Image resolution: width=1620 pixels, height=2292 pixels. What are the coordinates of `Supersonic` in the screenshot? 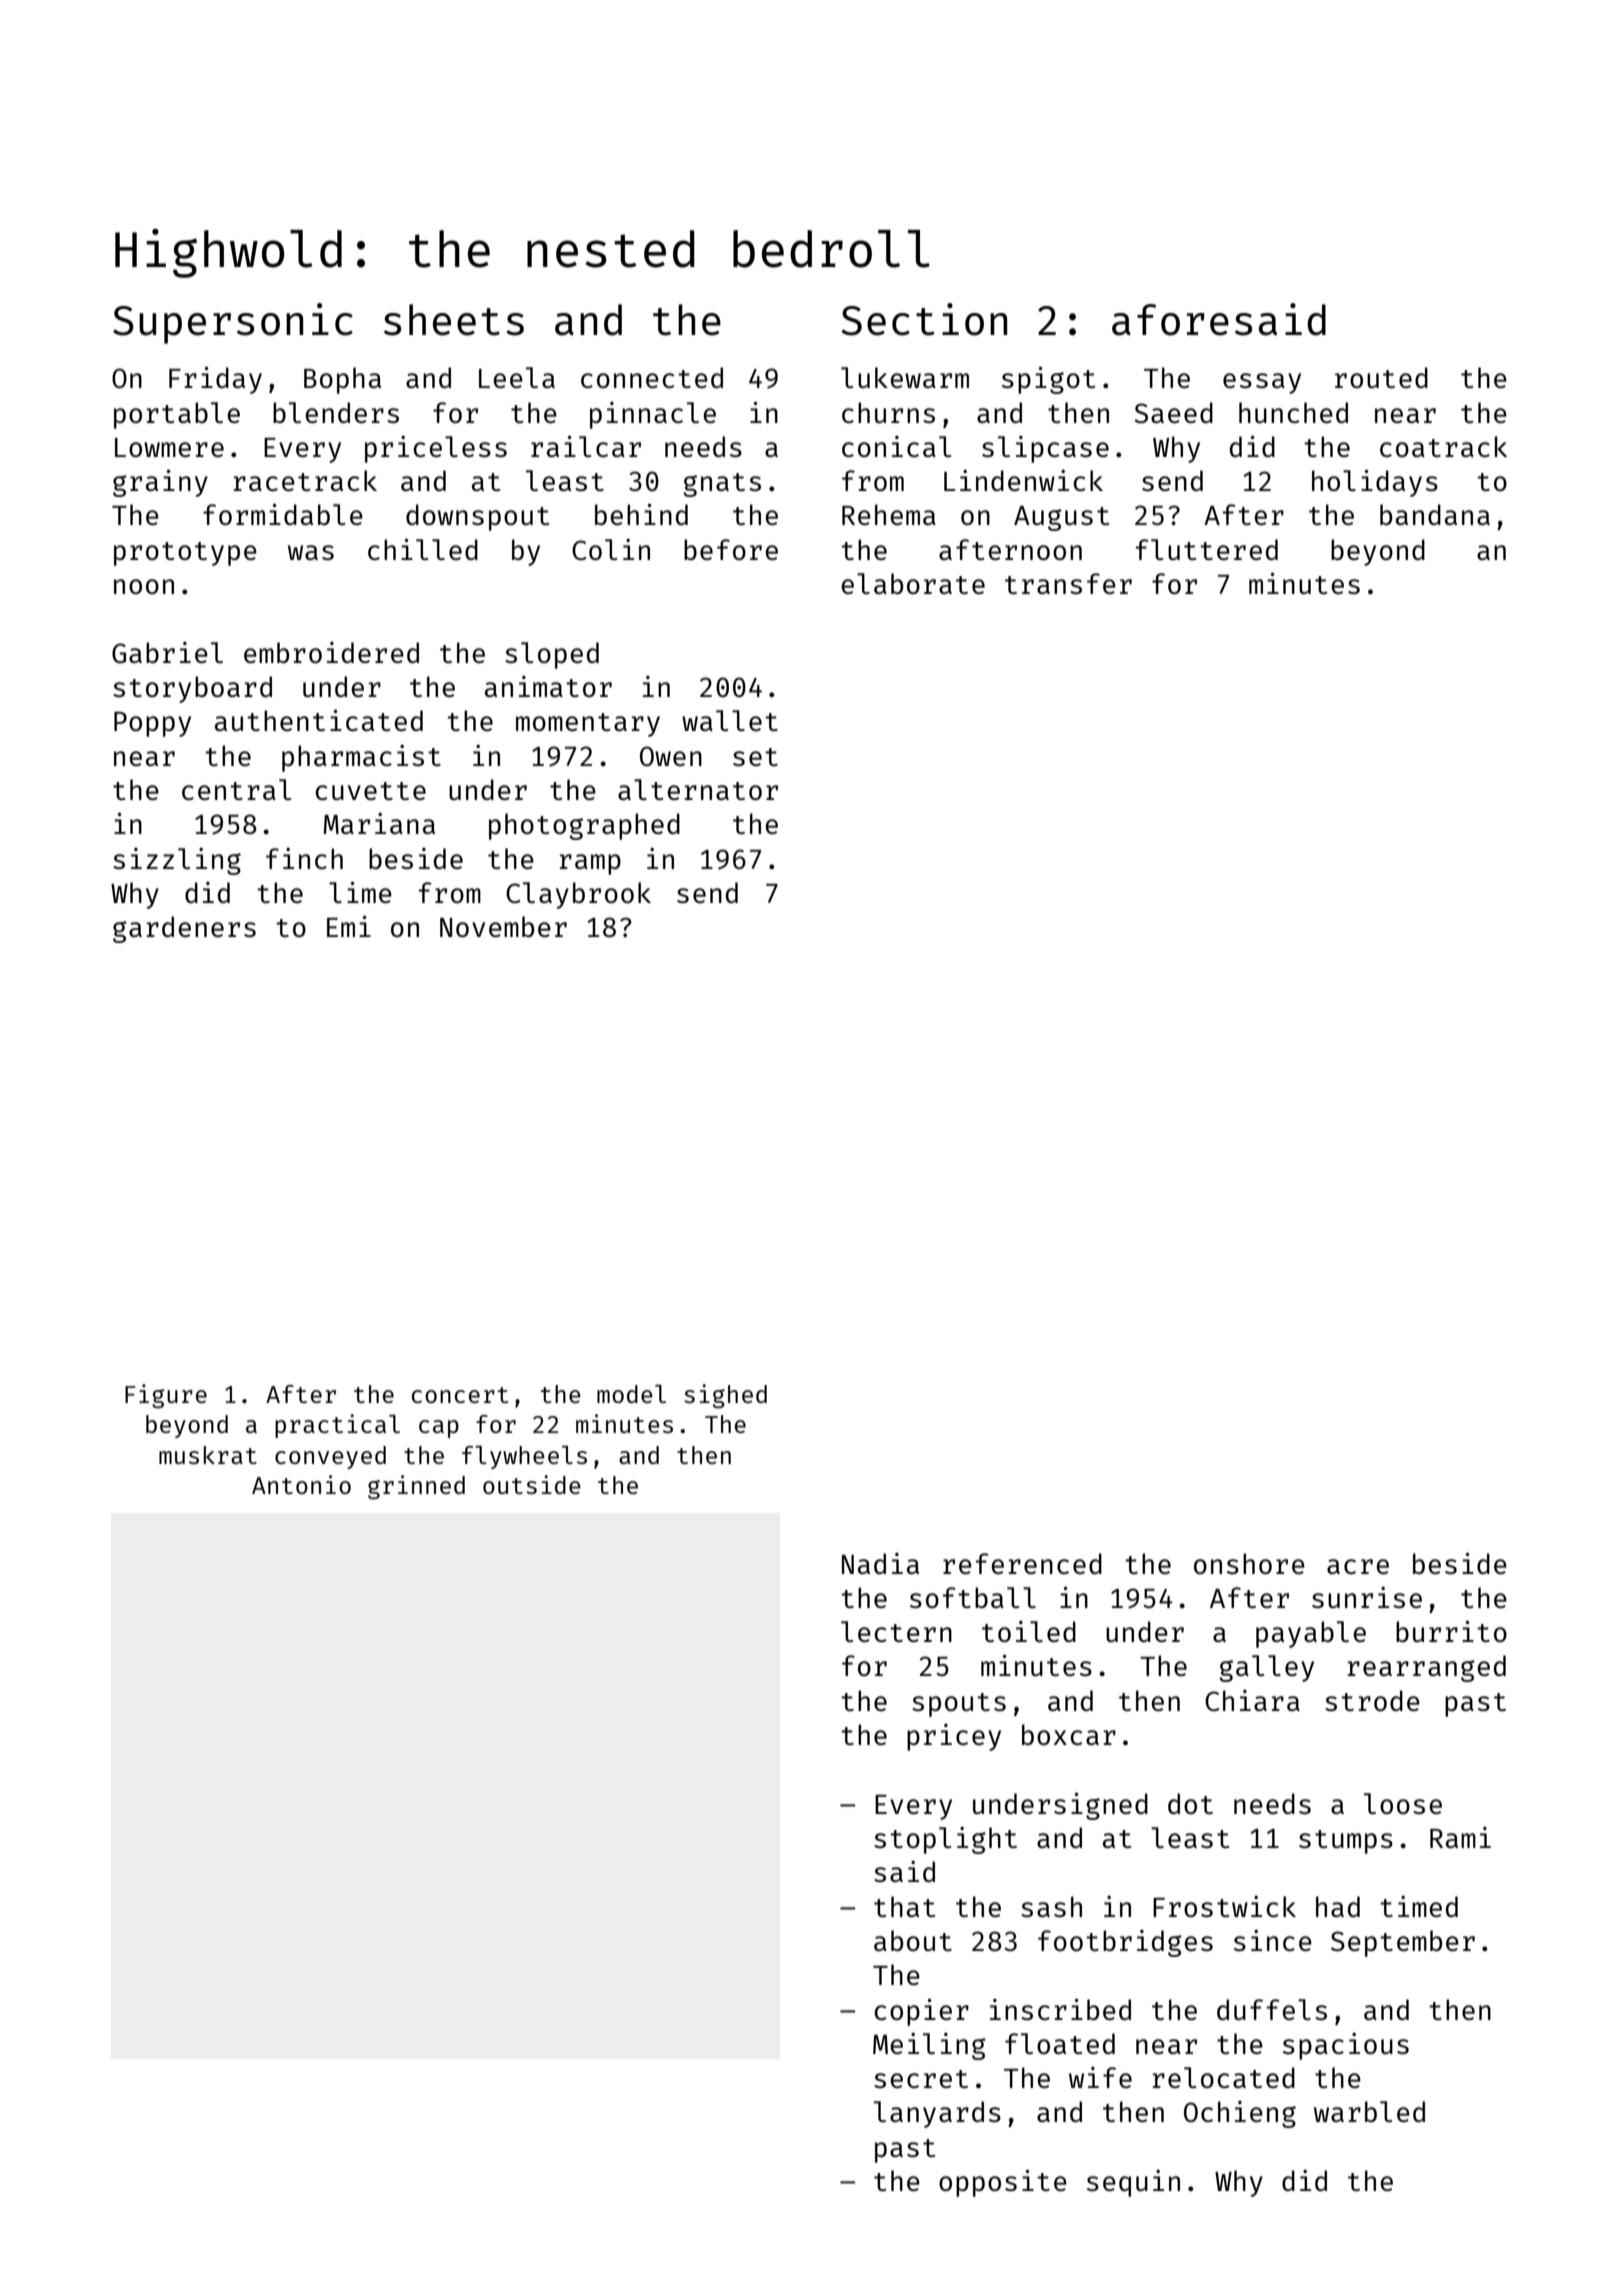 It's located at (233, 323).
